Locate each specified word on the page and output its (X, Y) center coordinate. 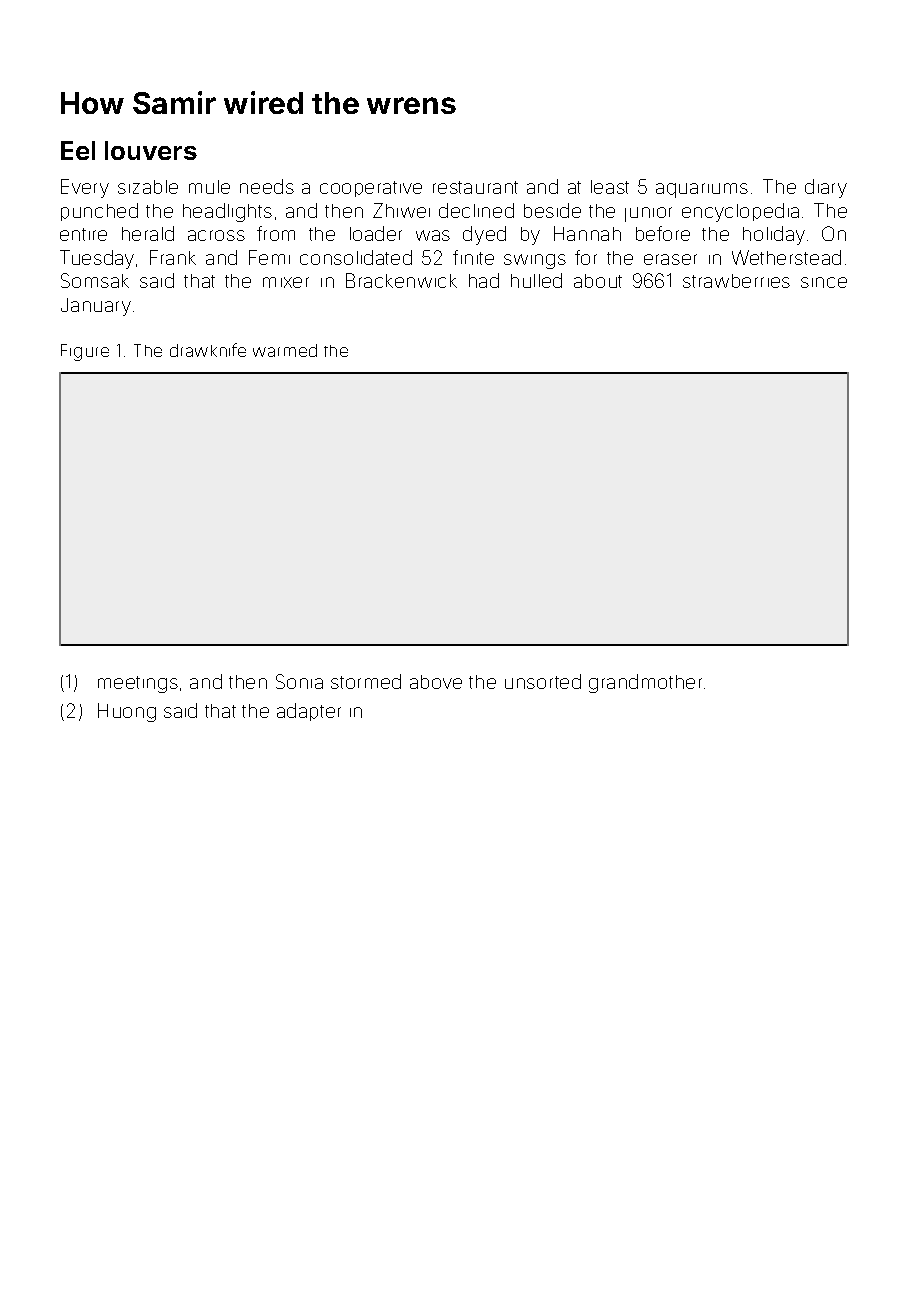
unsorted (543, 681)
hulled (536, 280)
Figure (85, 352)
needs (267, 186)
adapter (309, 712)
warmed (285, 350)
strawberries (736, 281)
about (598, 281)
